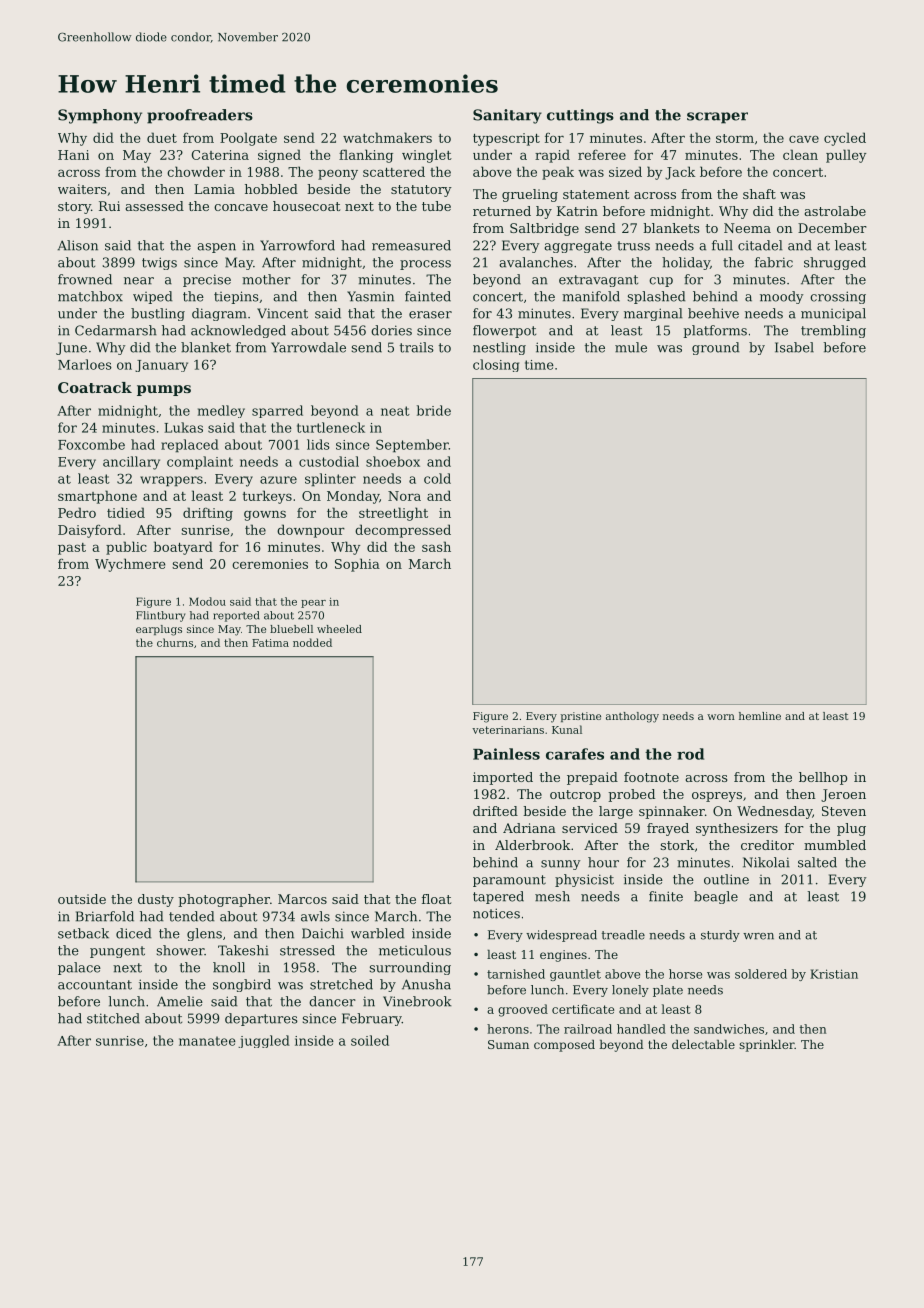  What do you see at coordinates (603, 862) in the screenshot?
I see `hour` at bounding box center [603, 862].
